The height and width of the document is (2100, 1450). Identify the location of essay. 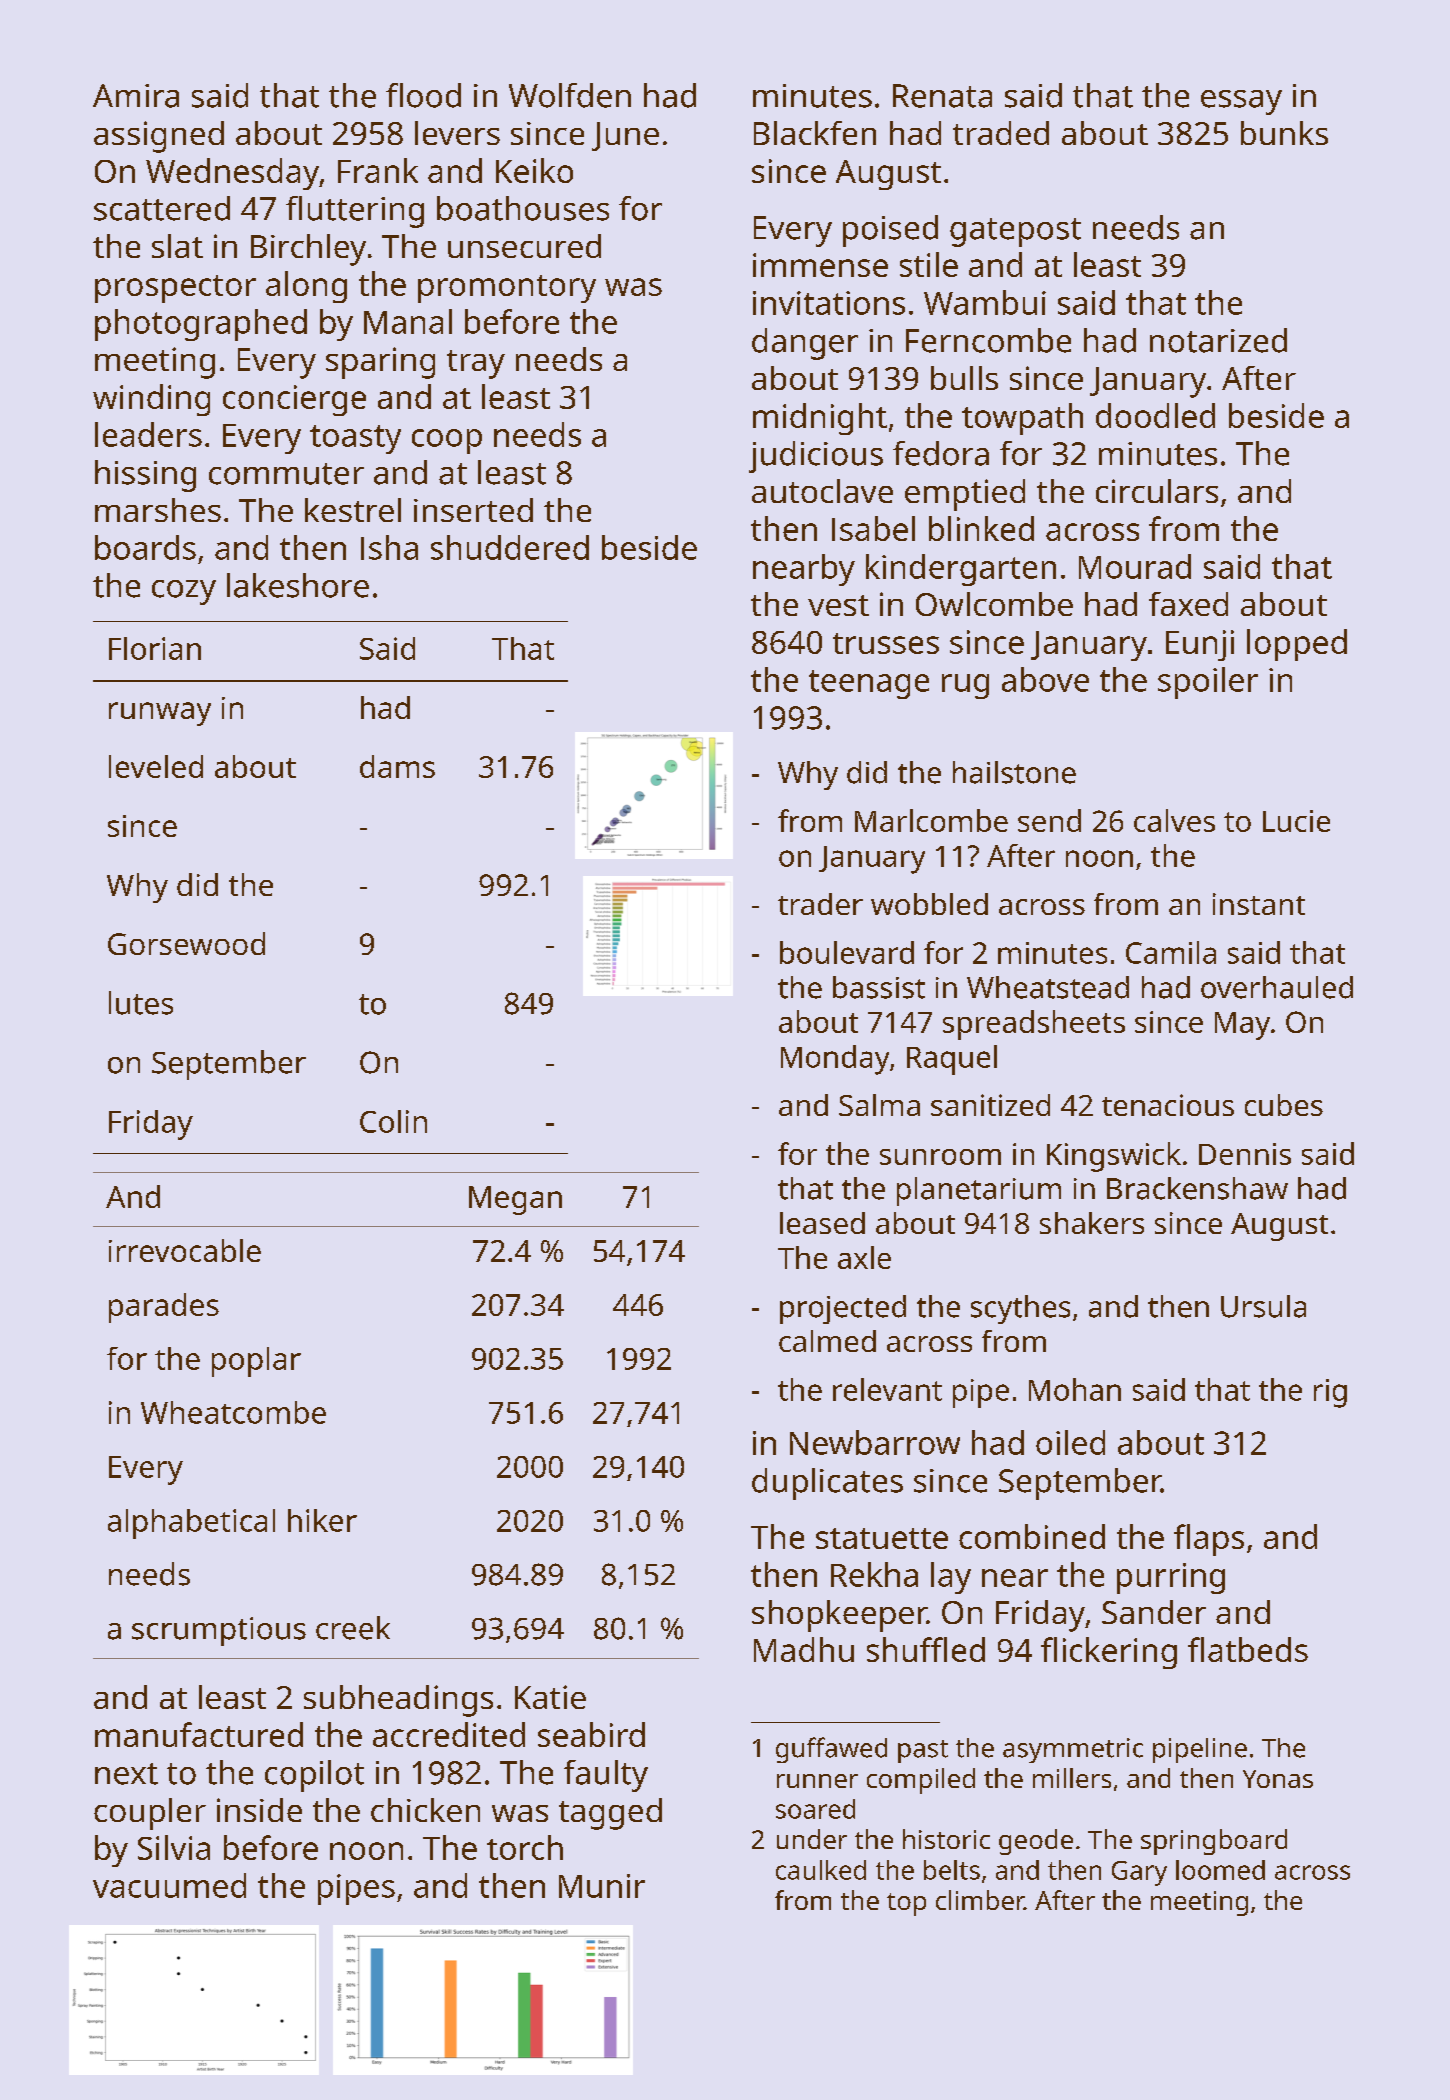
(1241, 102).
